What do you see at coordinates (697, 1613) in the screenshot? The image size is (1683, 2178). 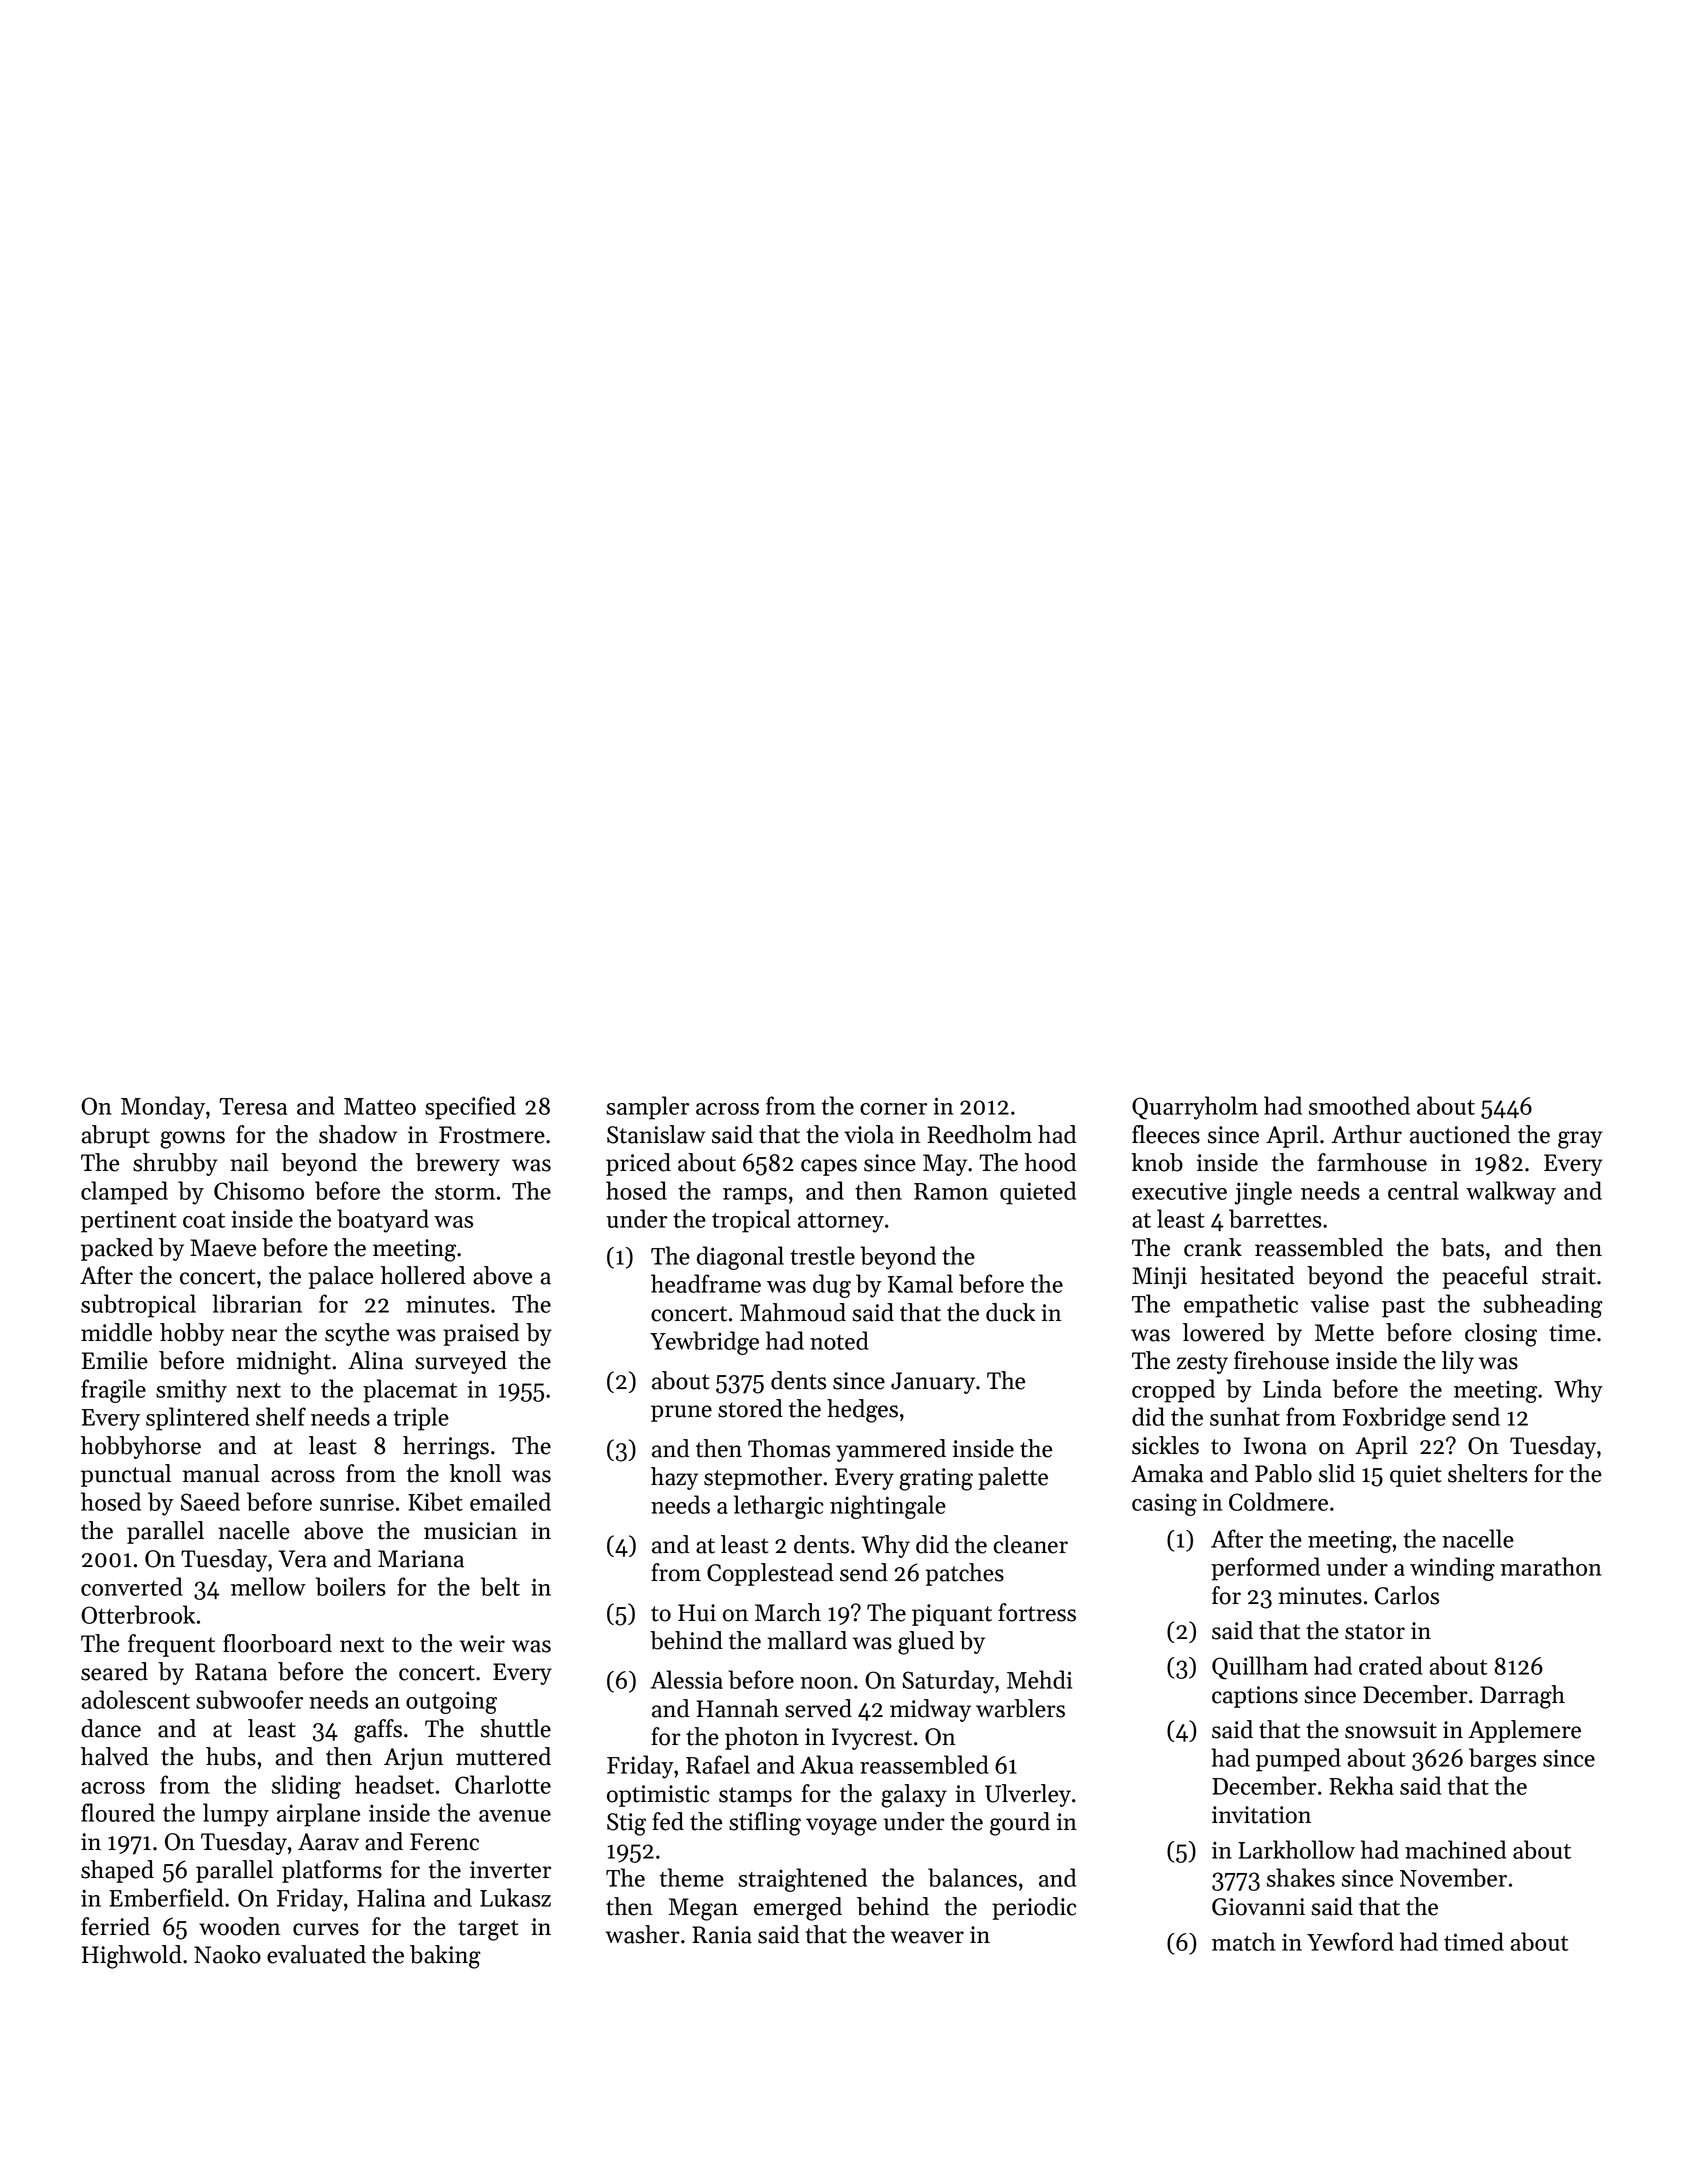 I see `Hui` at bounding box center [697, 1613].
